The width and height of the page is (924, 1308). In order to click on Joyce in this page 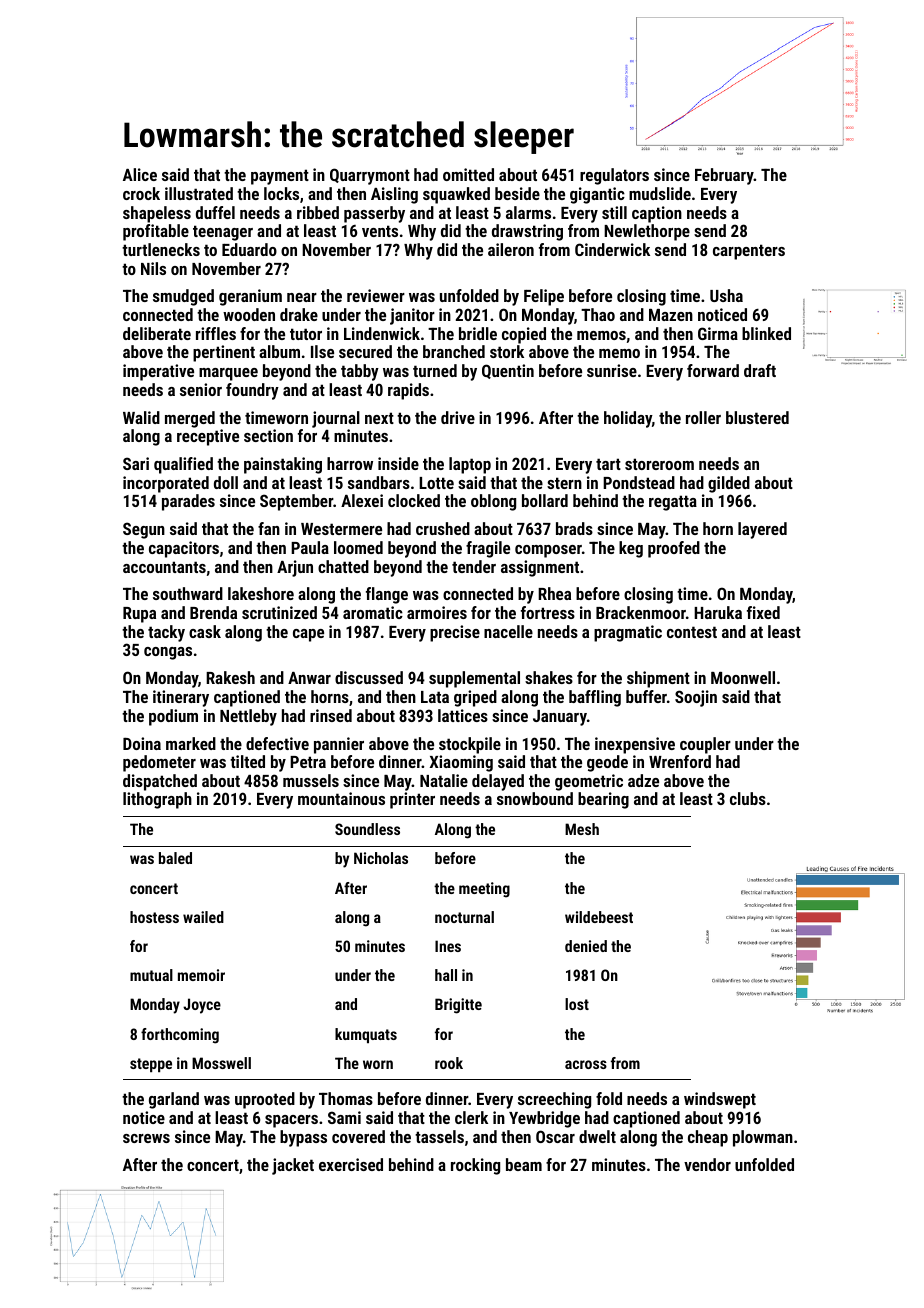, I will do `click(202, 1006)`.
